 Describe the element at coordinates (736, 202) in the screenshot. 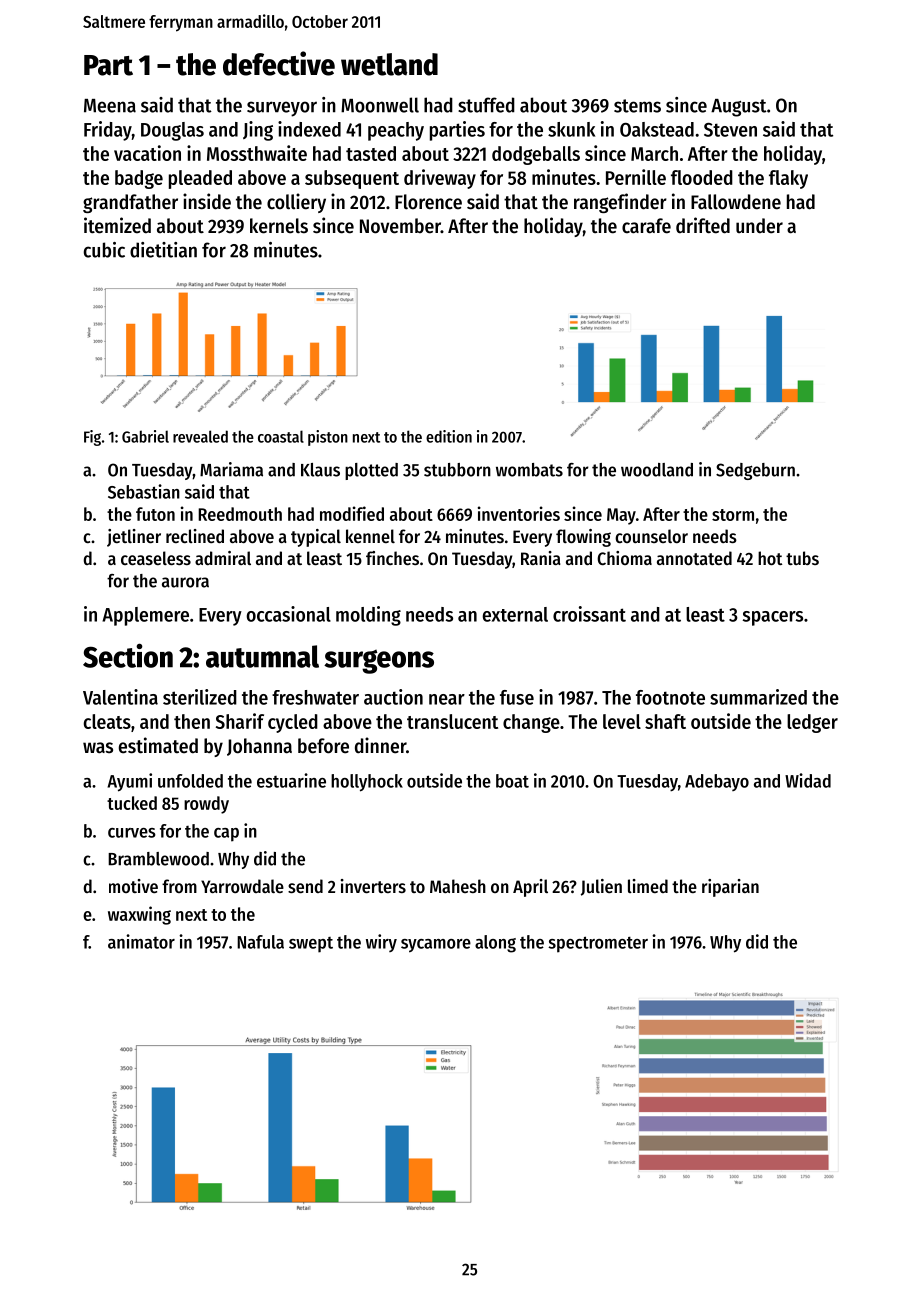

I see `Fallowdene` at that location.
